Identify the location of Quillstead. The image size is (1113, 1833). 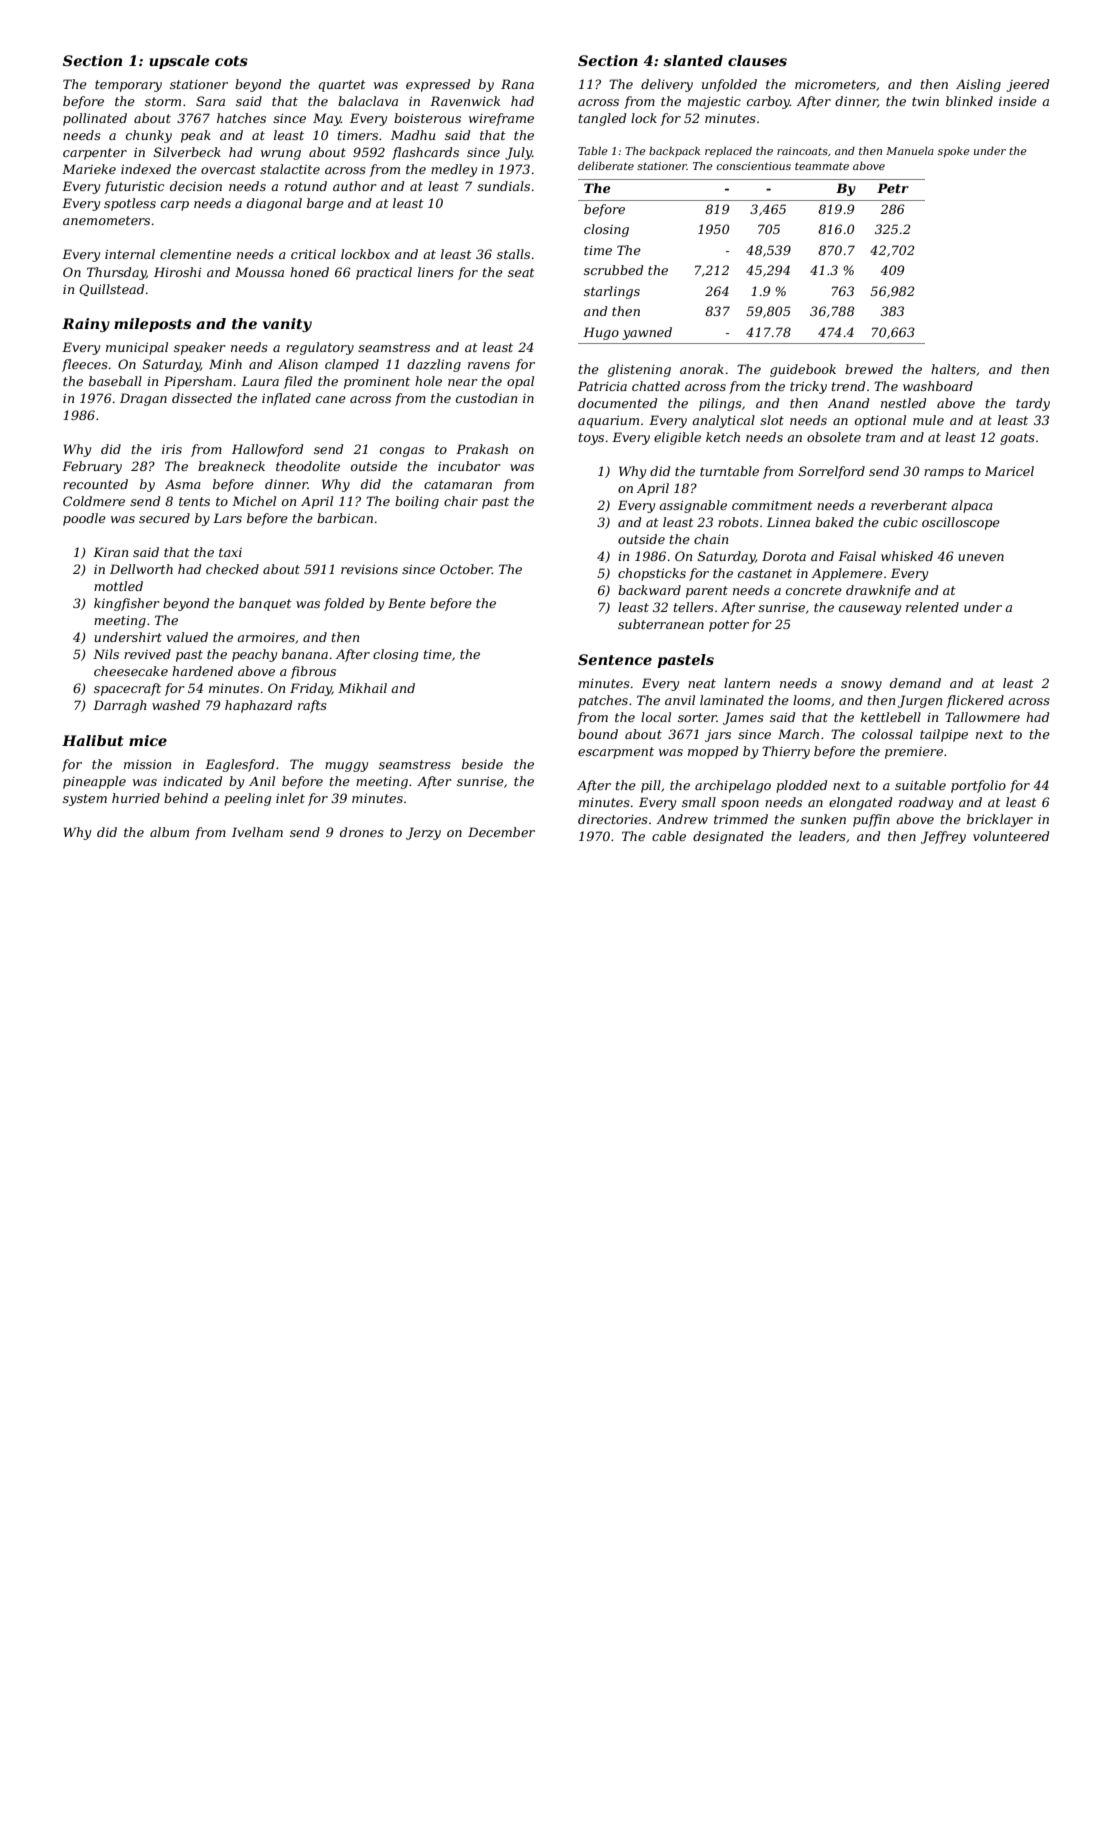
(111, 290).
